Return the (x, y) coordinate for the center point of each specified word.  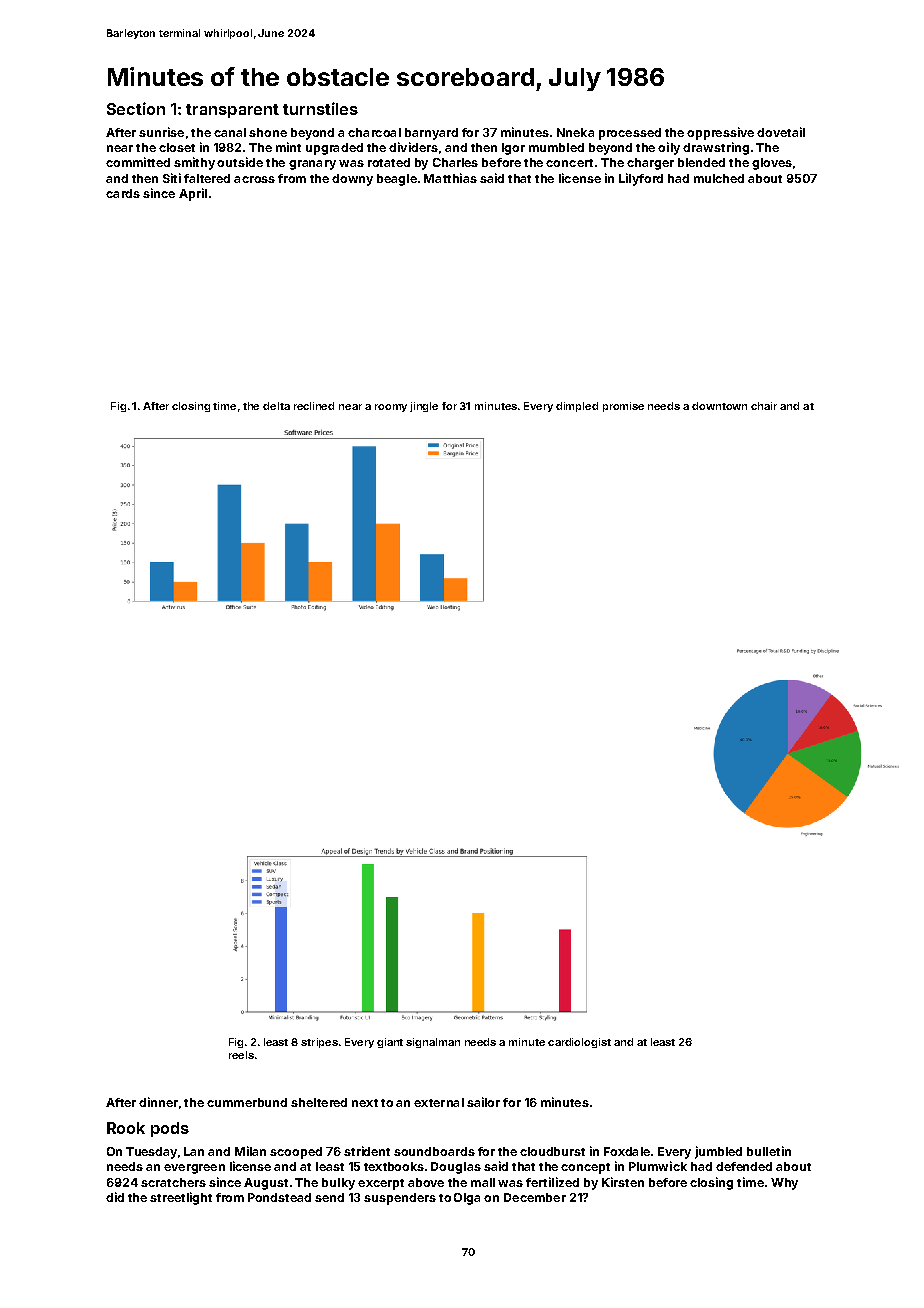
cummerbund (247, 1102)
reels (241, 1055)
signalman (433, 1043)
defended (744, 1166)
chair (764, 406)
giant (390, 1043)
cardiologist (579, 1043)
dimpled (577, 407)
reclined (314, 406)
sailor (483, 1102)
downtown (719, 406)
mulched (719, 178)
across (254, 179)
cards (123, 193)
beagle (397, 180)
